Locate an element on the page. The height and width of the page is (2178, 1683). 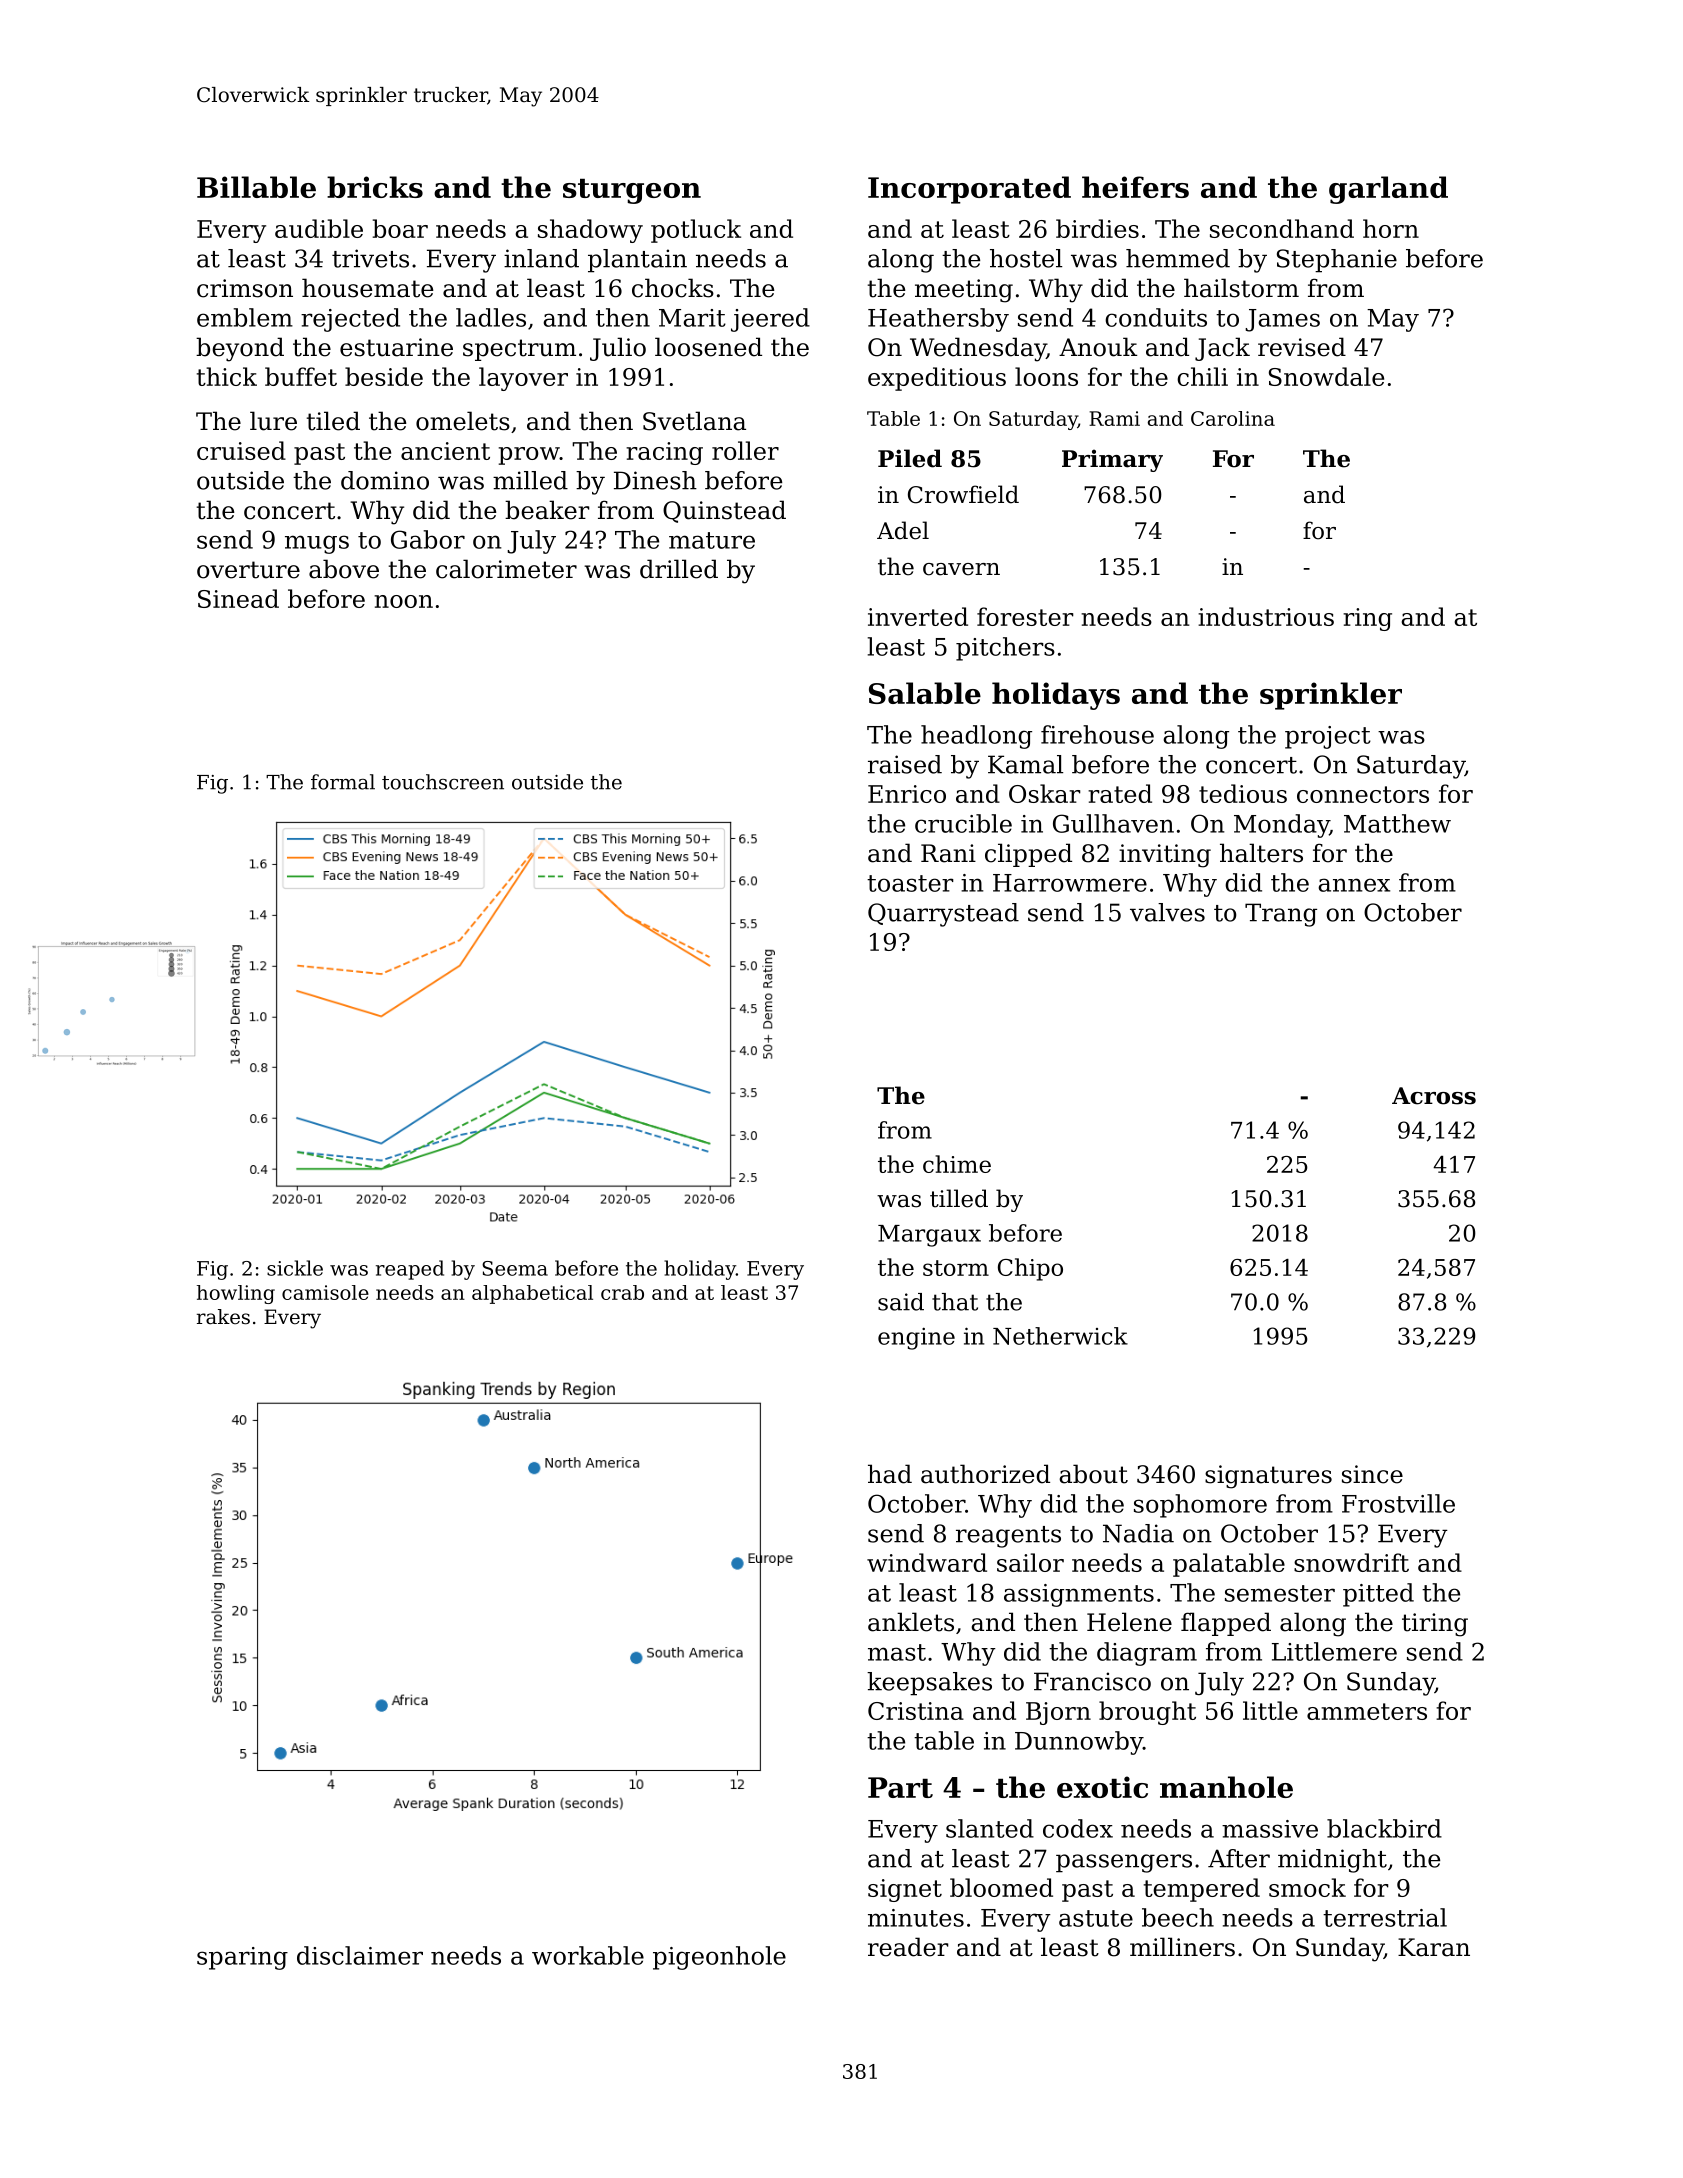
drilled is located at coordinates (679, 569).
